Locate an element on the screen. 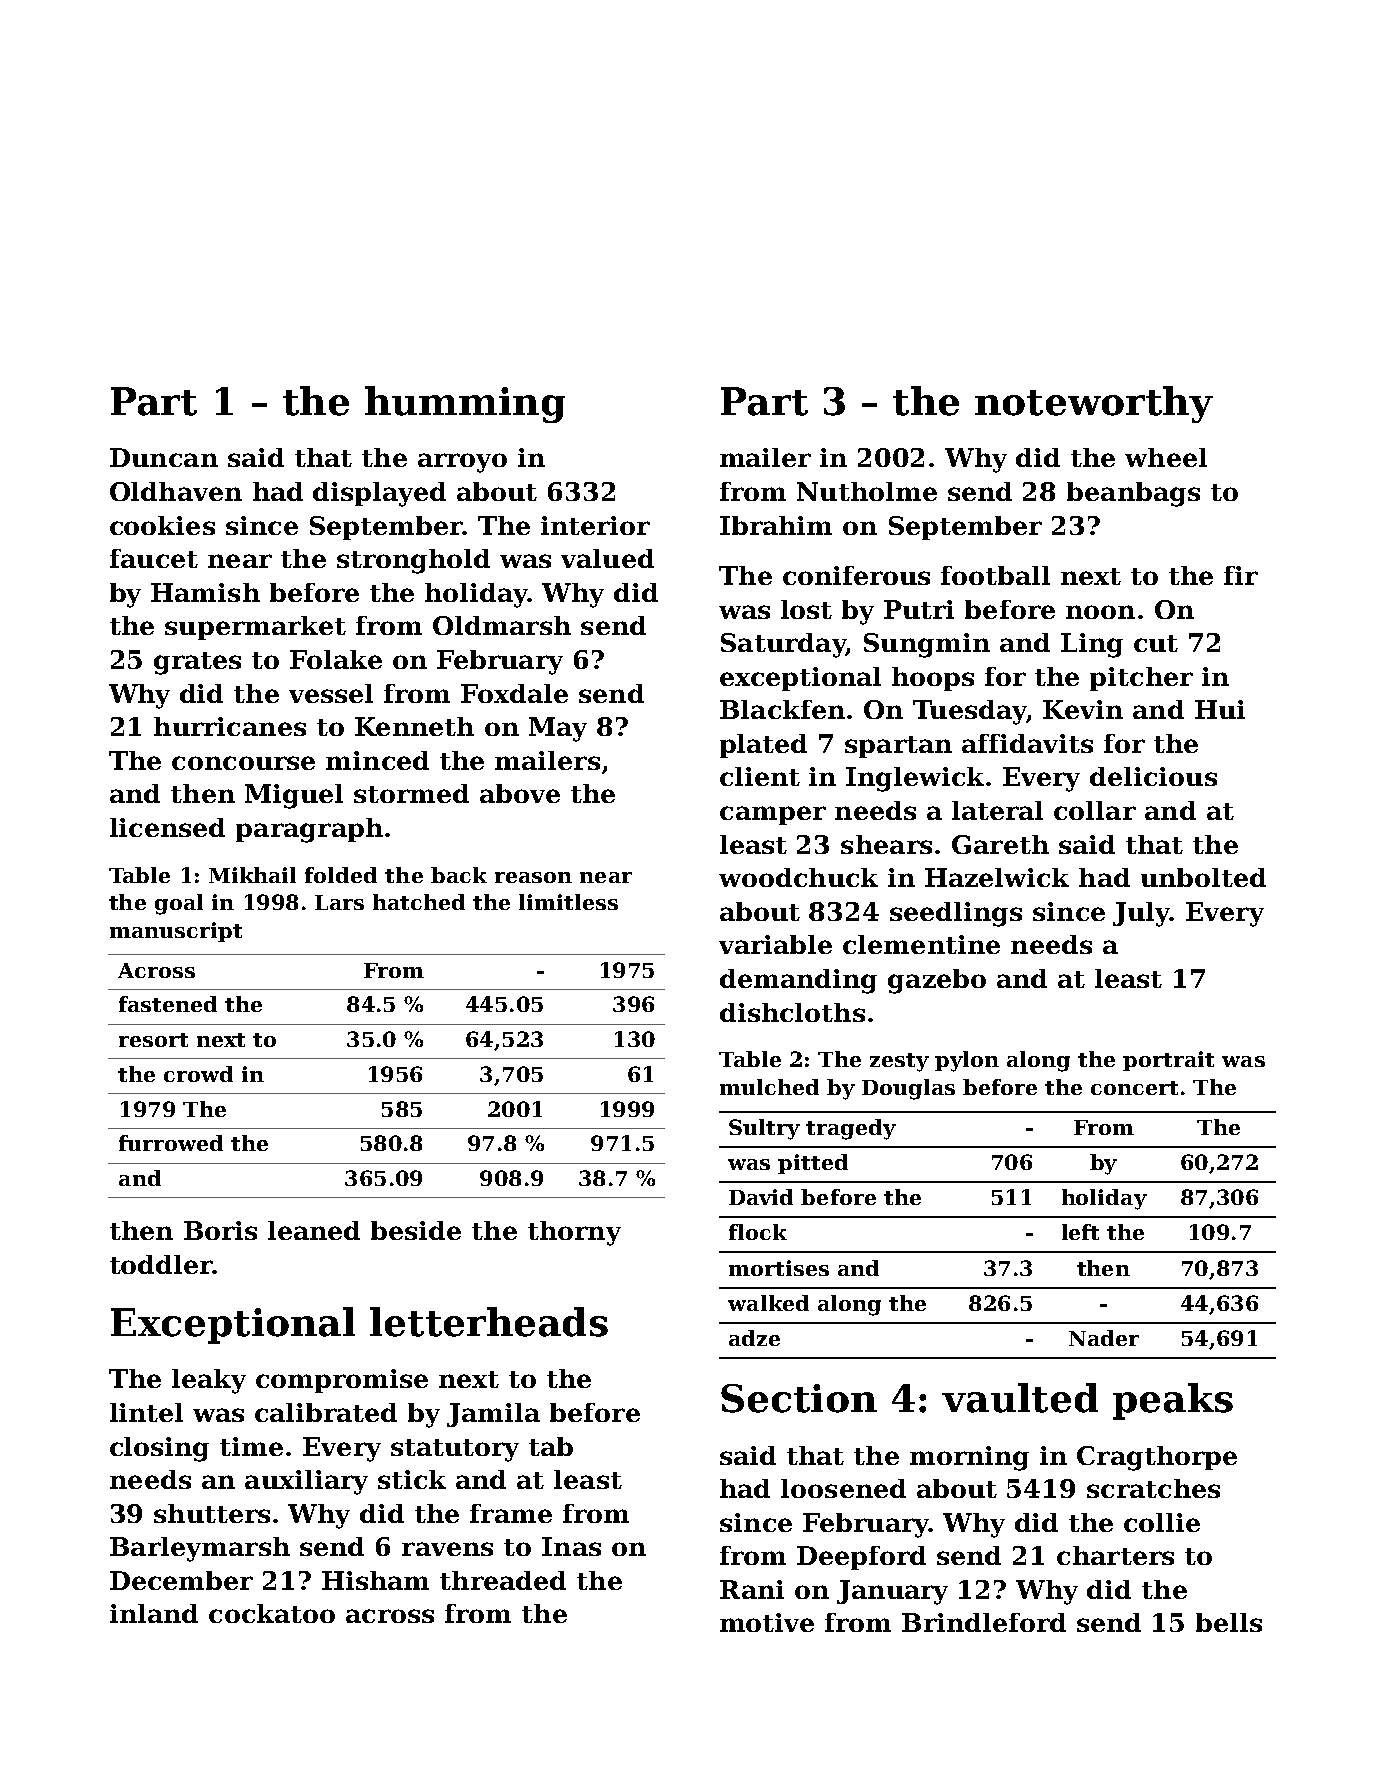  Duncan is located at coordinates (164, 457).
